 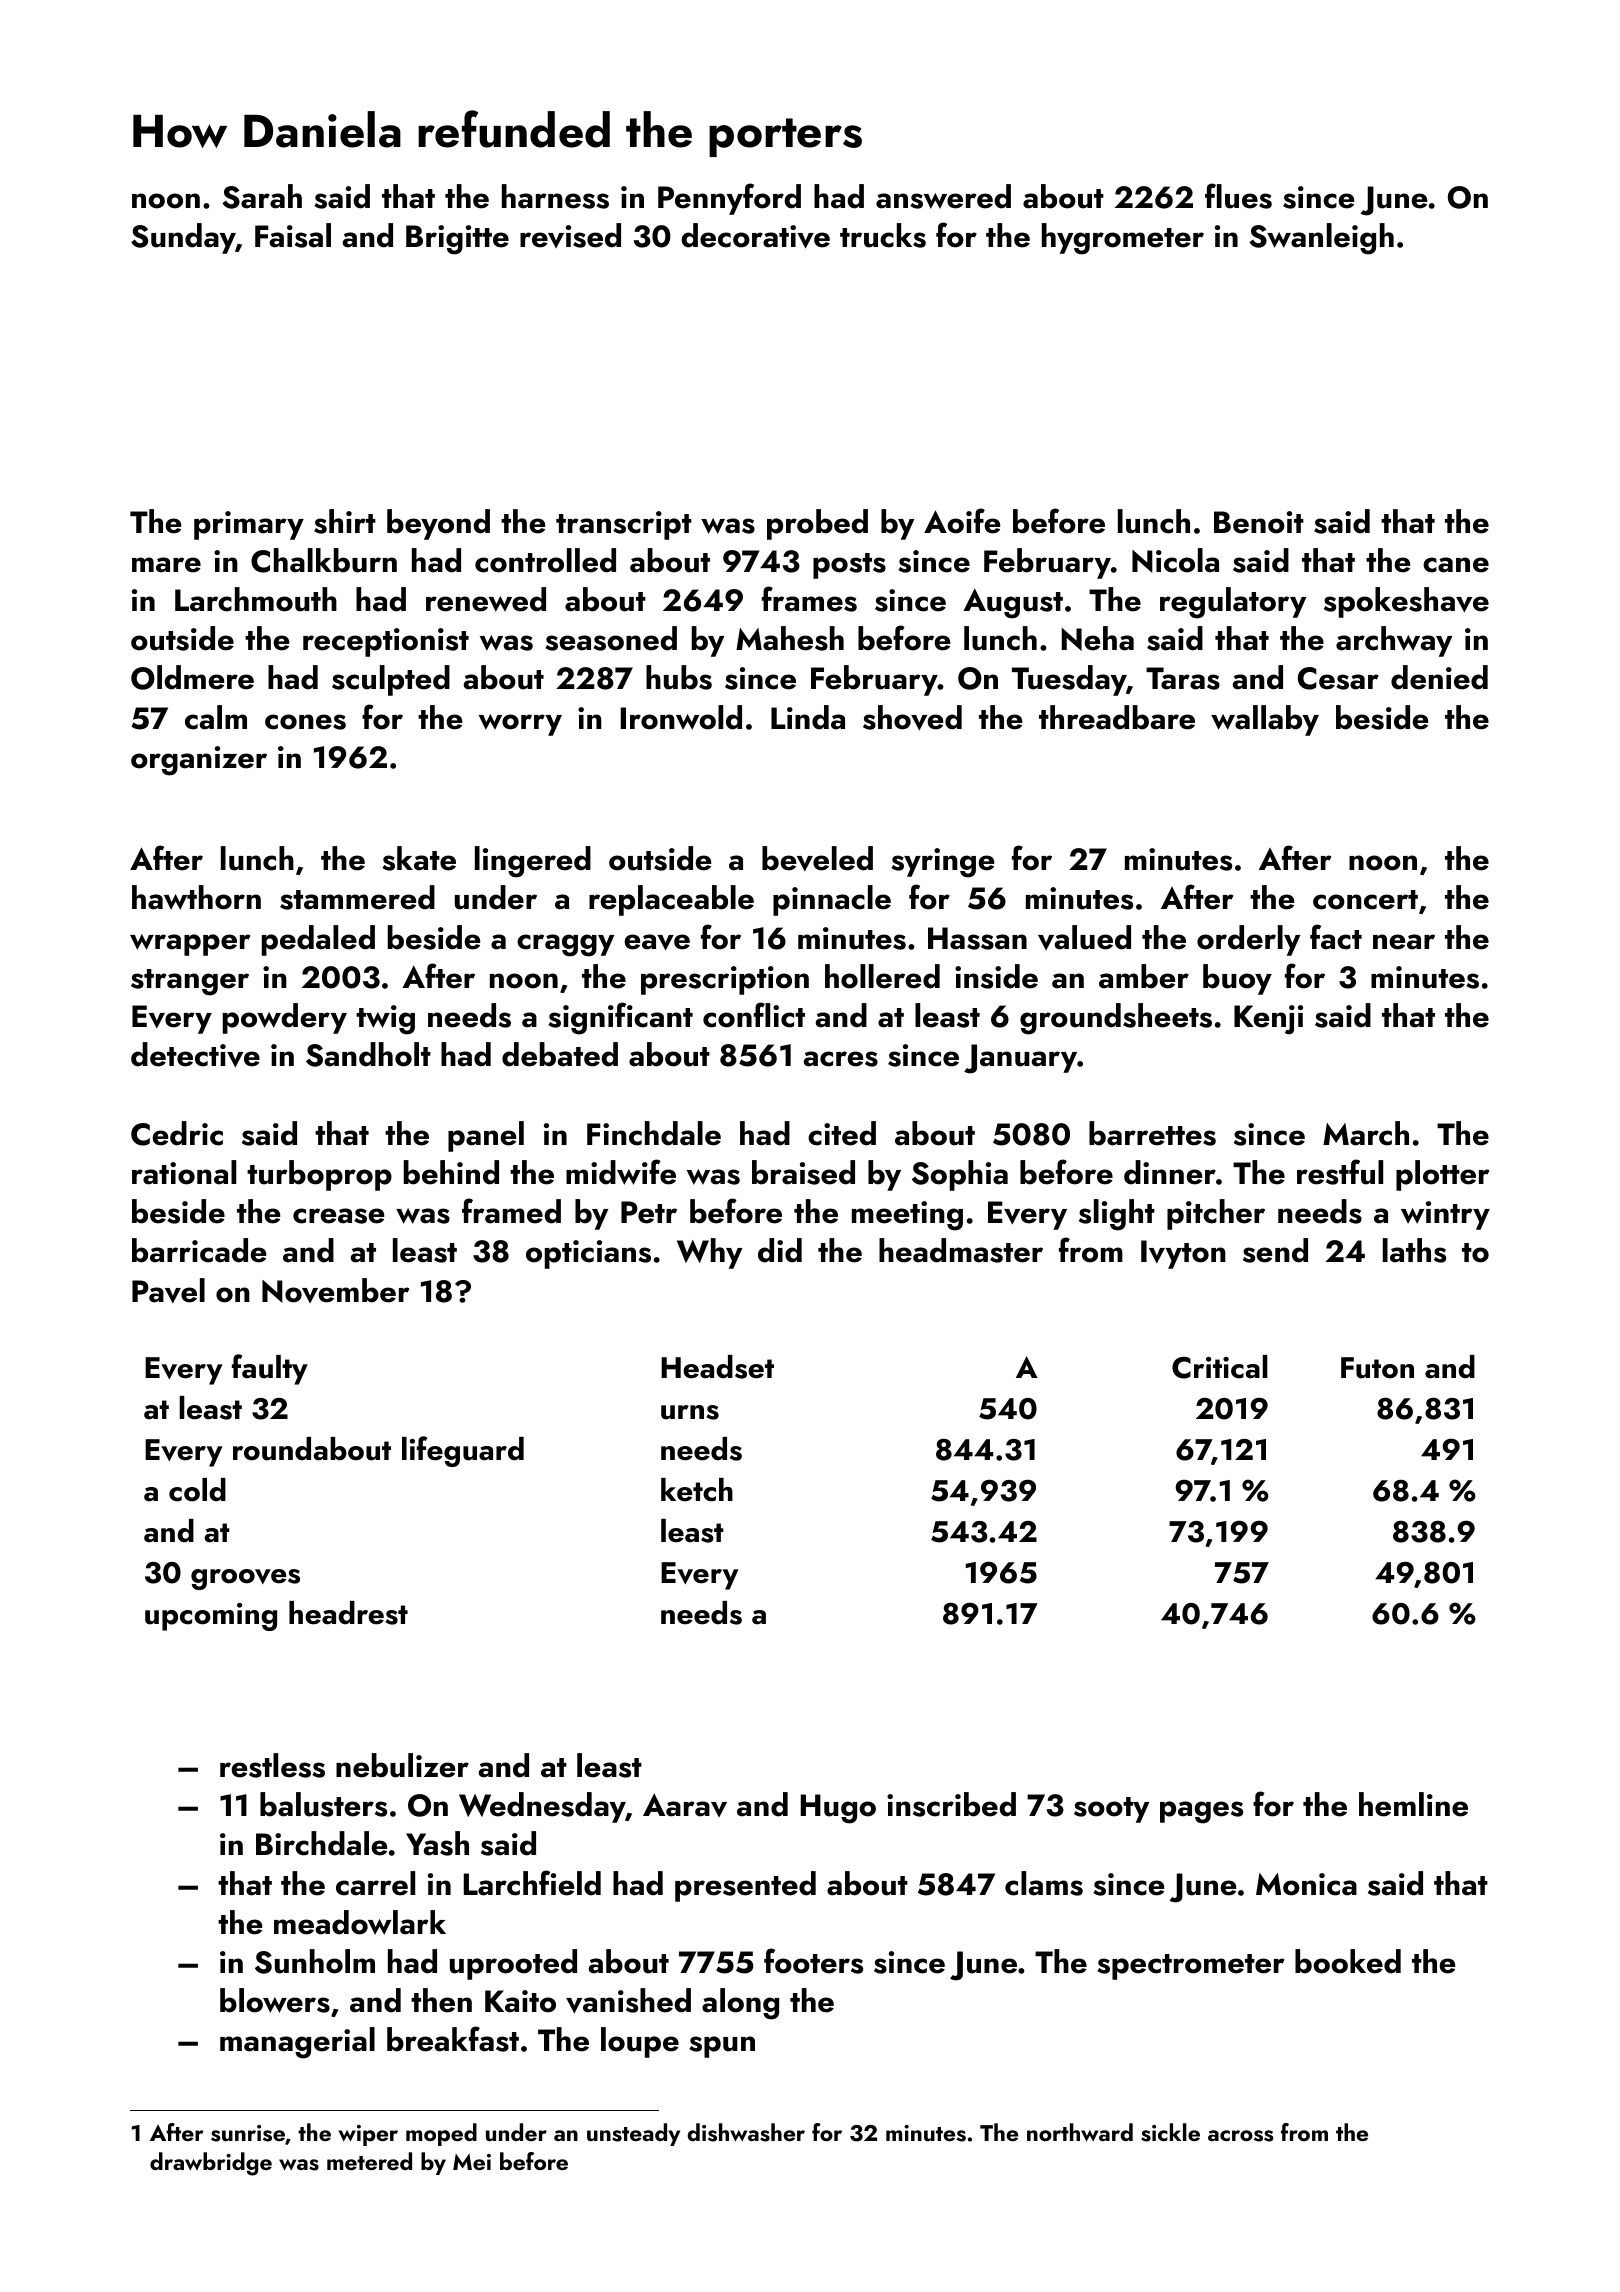 What do you see at coordinates (1366, 1133) in the page?
I see `March` at bounding box center [1366, 1133].
